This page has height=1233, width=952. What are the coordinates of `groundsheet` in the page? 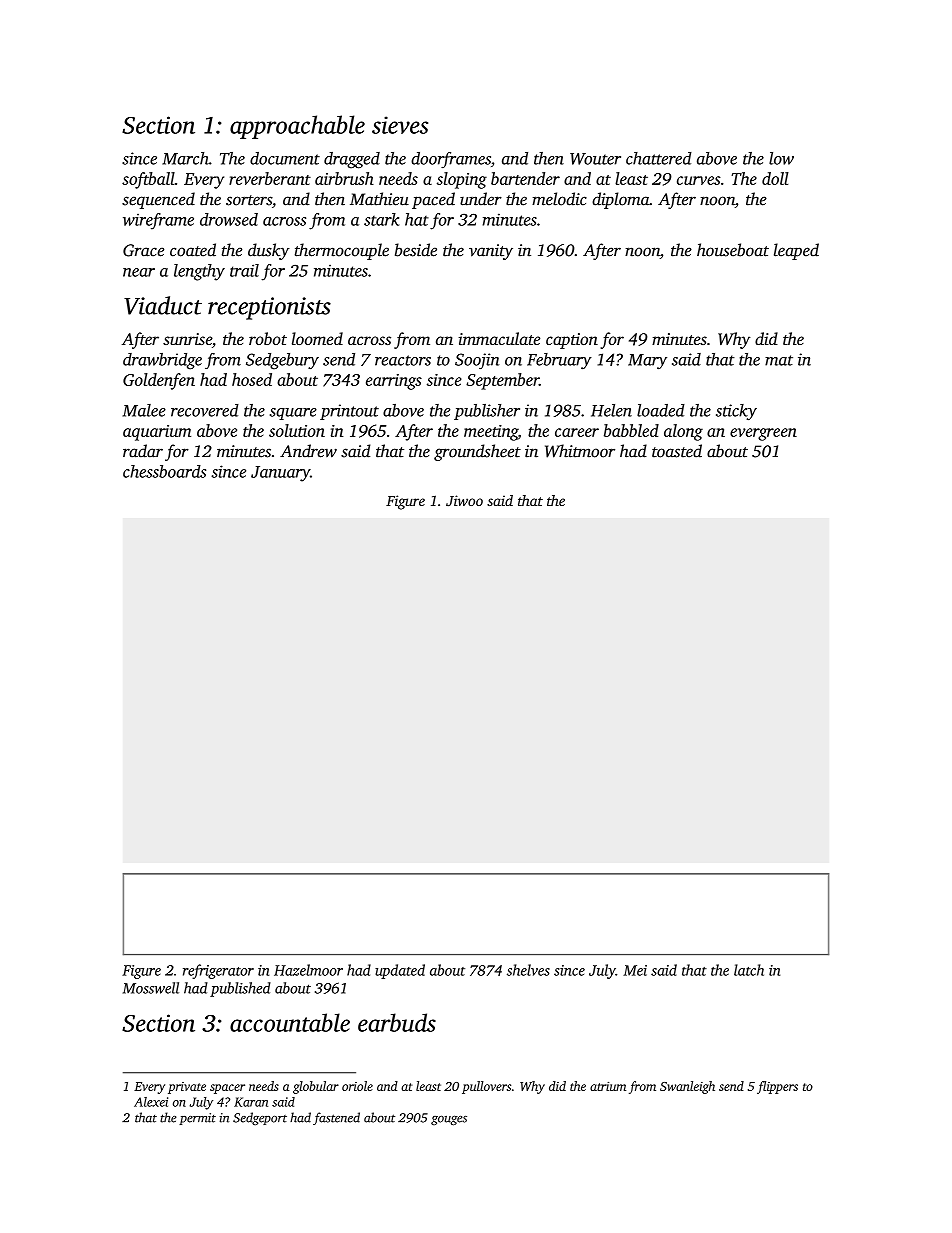 It's located at (477, 452).
